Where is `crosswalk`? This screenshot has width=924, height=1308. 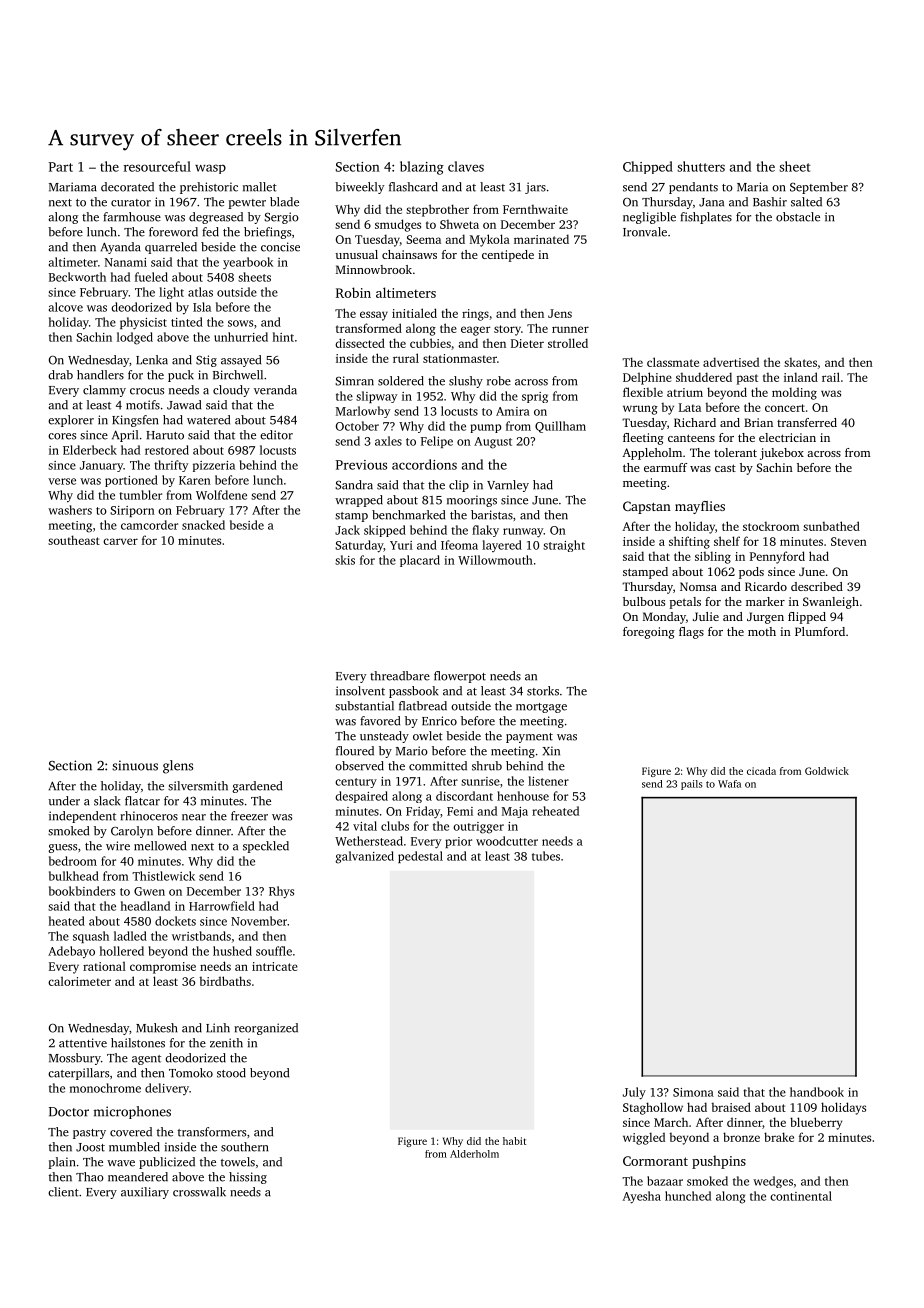
crosswalk is located at coordinates (199, 1192).
